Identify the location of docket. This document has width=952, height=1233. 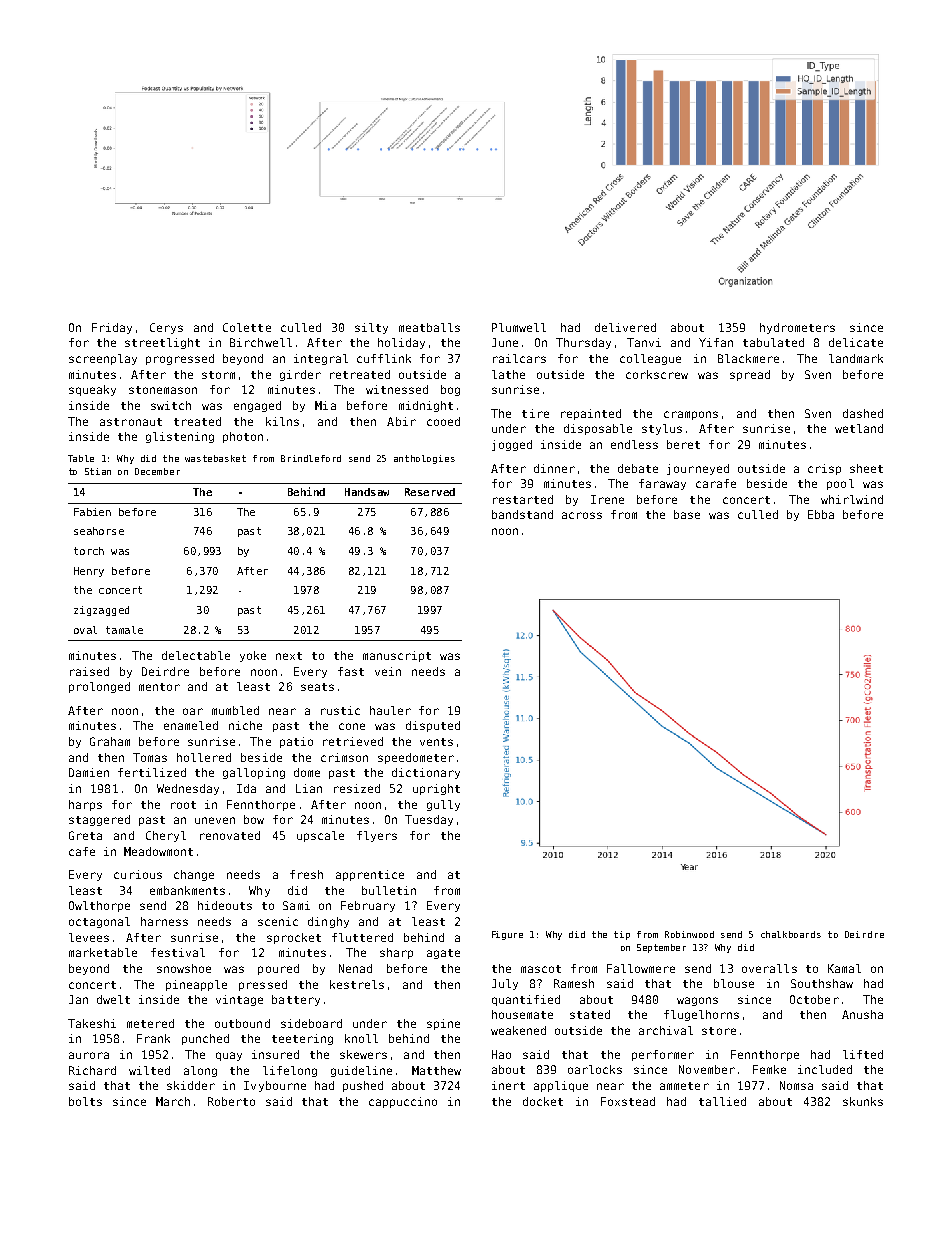
(543, 1101).
